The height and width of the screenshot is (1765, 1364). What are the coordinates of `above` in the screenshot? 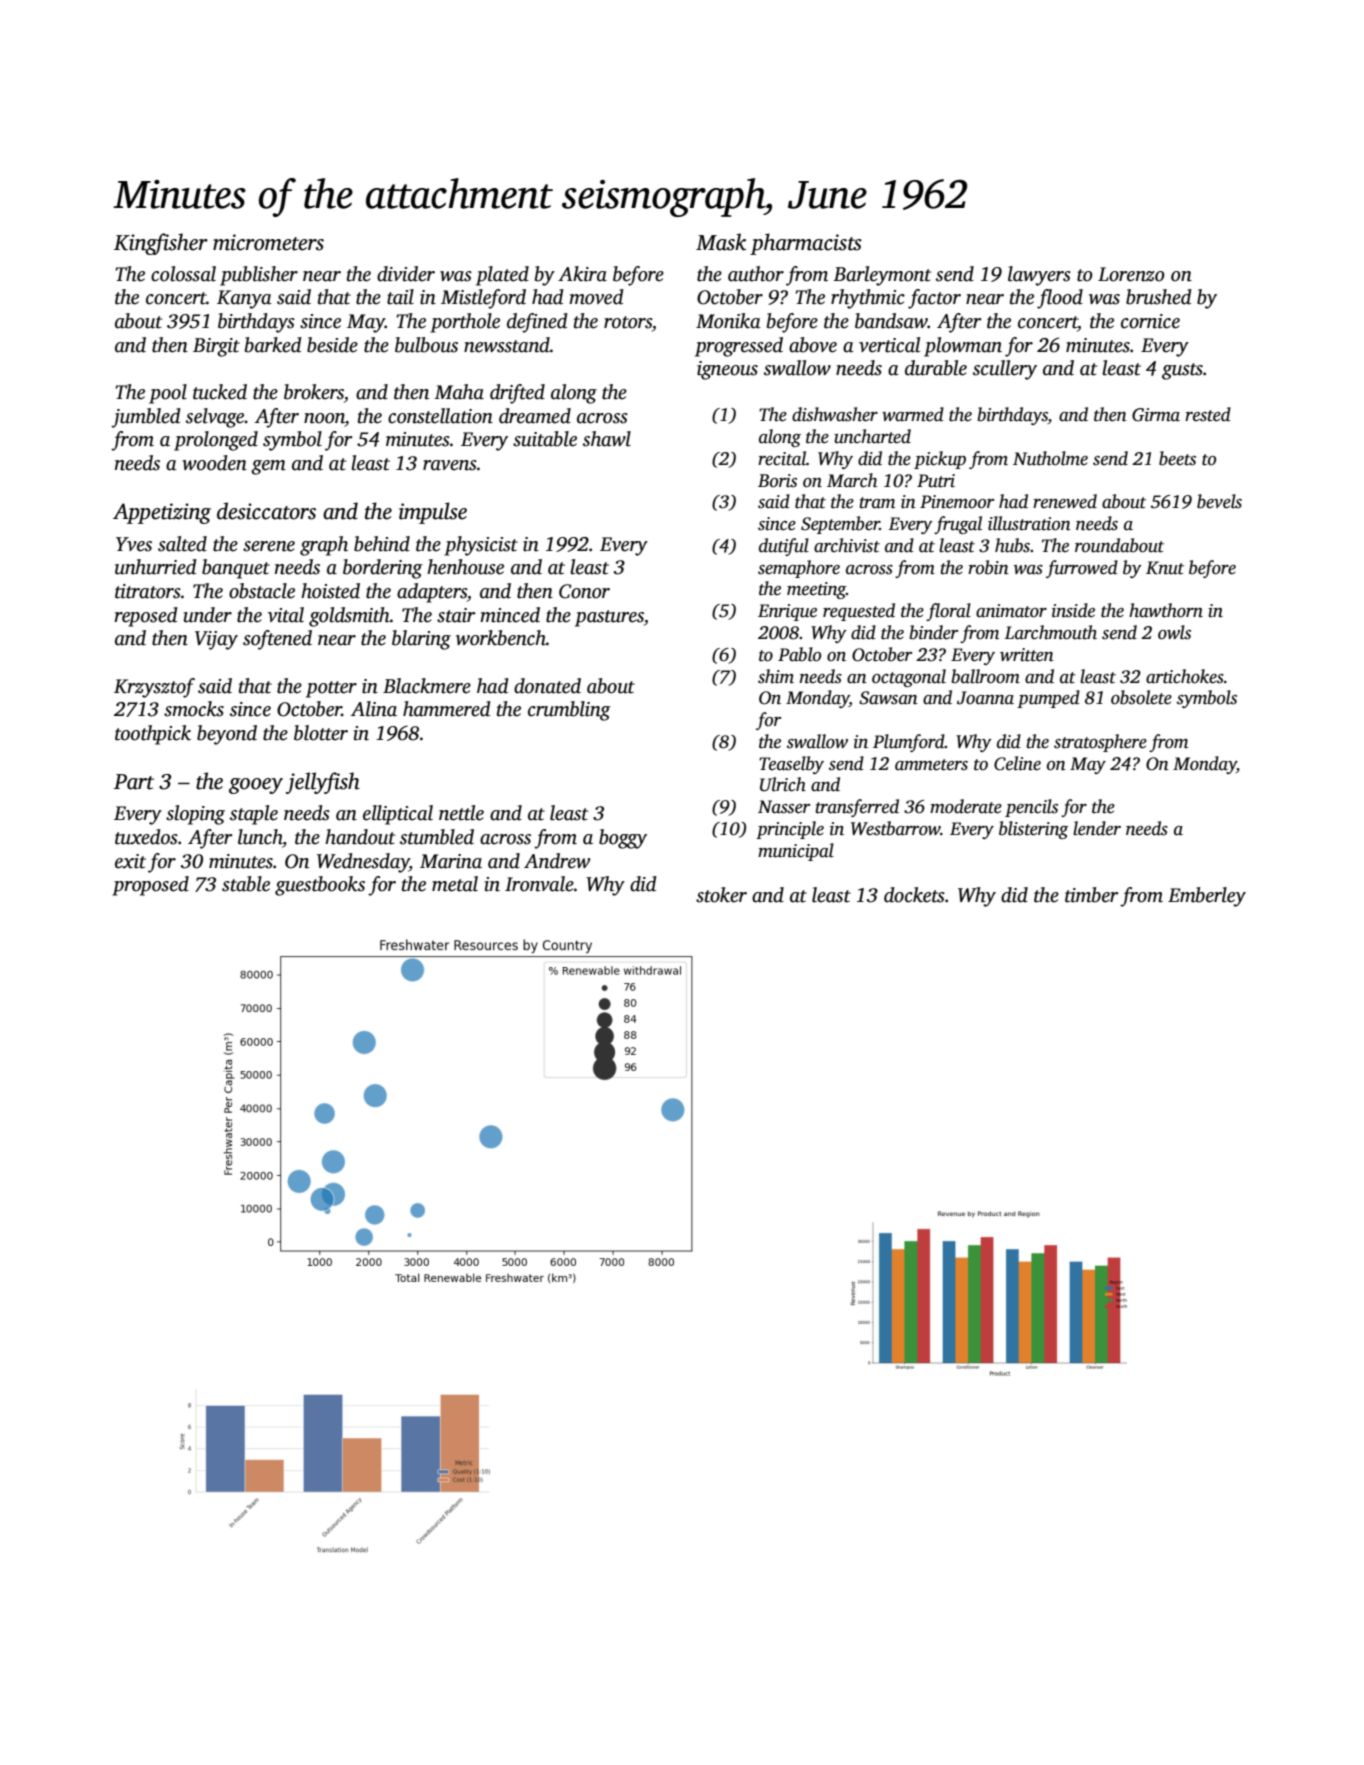 It's located at (813, 345).
